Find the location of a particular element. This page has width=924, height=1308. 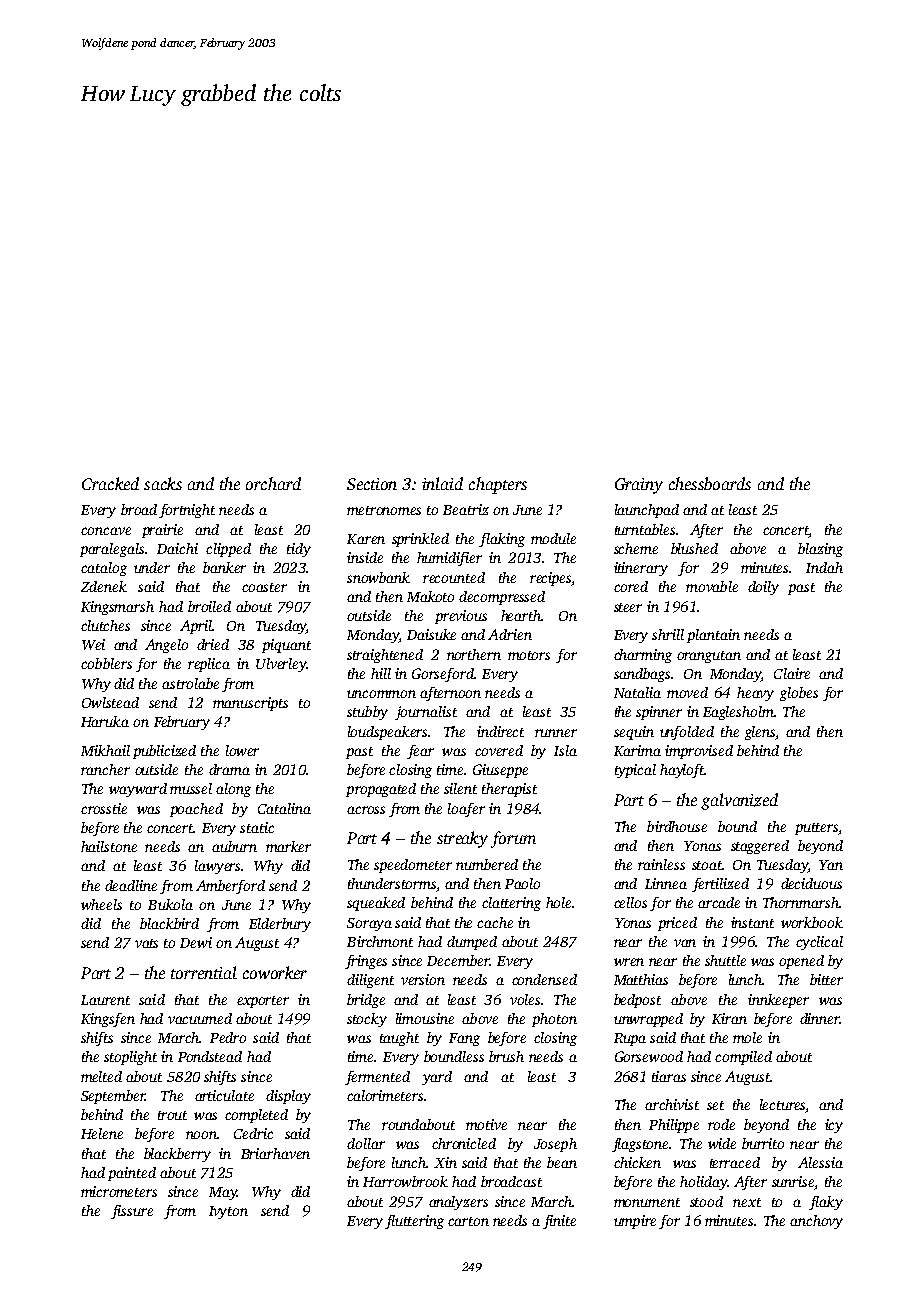

Bukola is located at coordinates (170, 904).
